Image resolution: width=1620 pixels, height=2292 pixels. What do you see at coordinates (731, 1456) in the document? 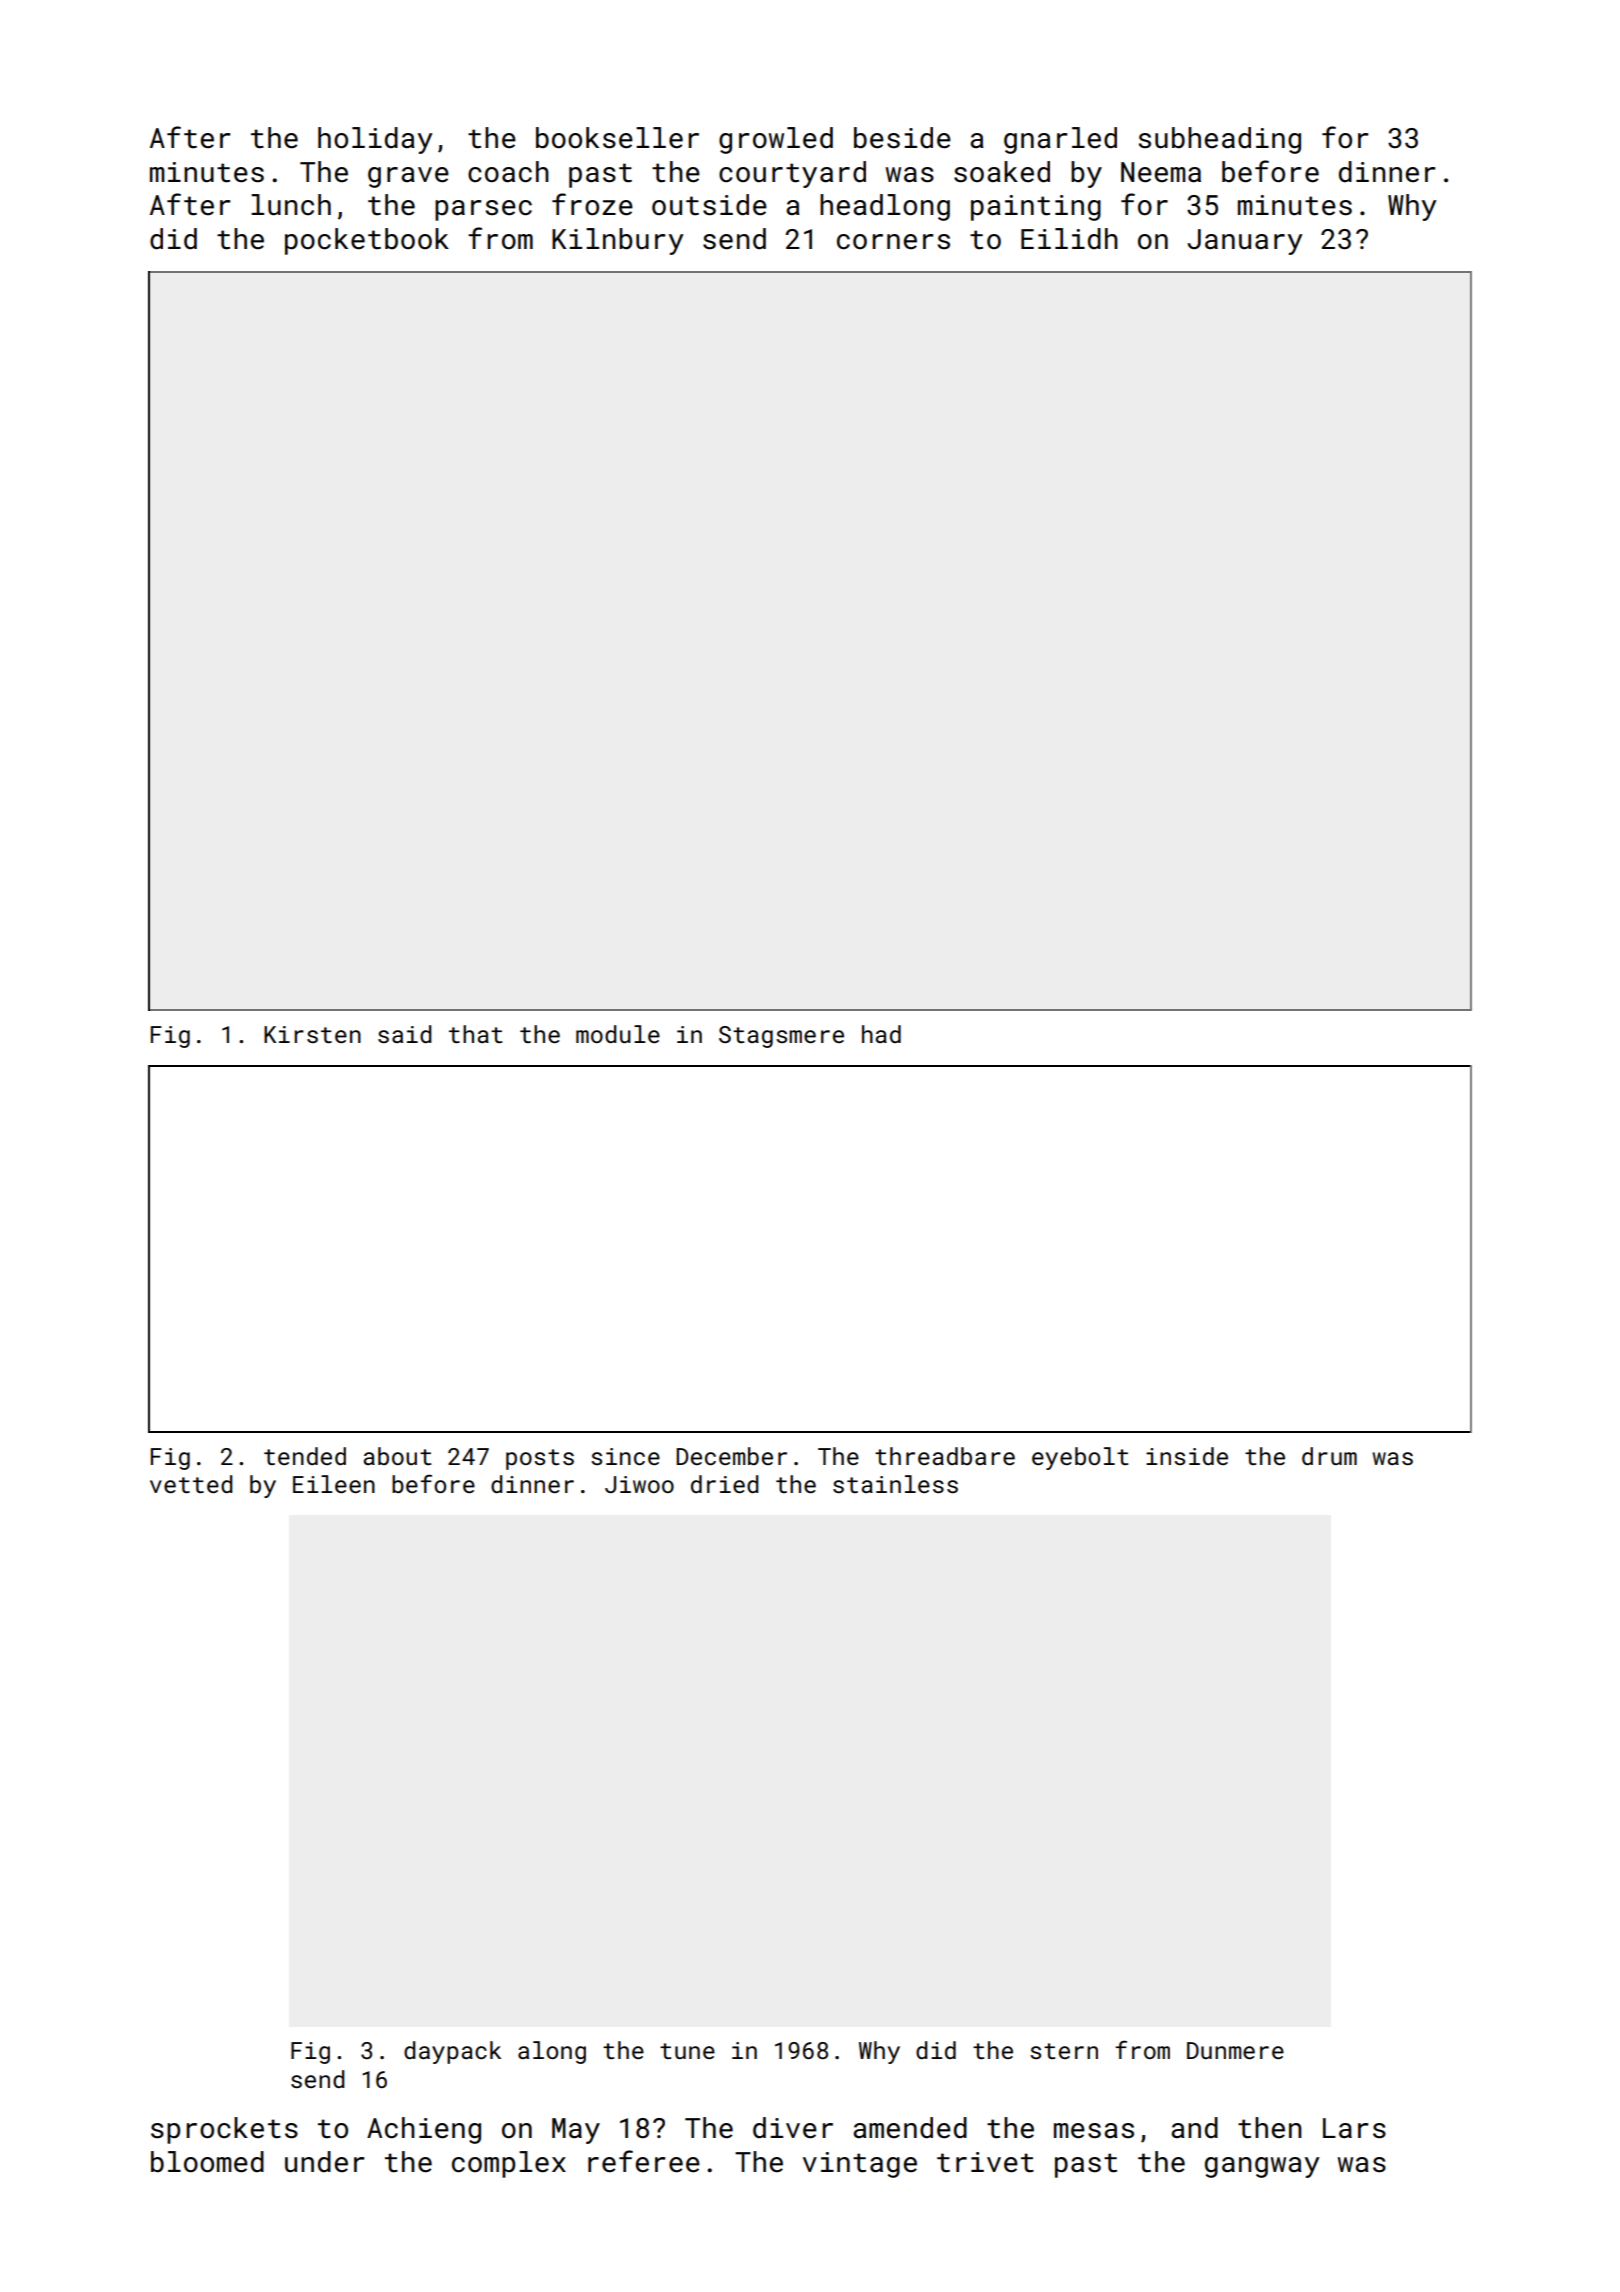
I see `December` at bounding box center [731, 1456].
